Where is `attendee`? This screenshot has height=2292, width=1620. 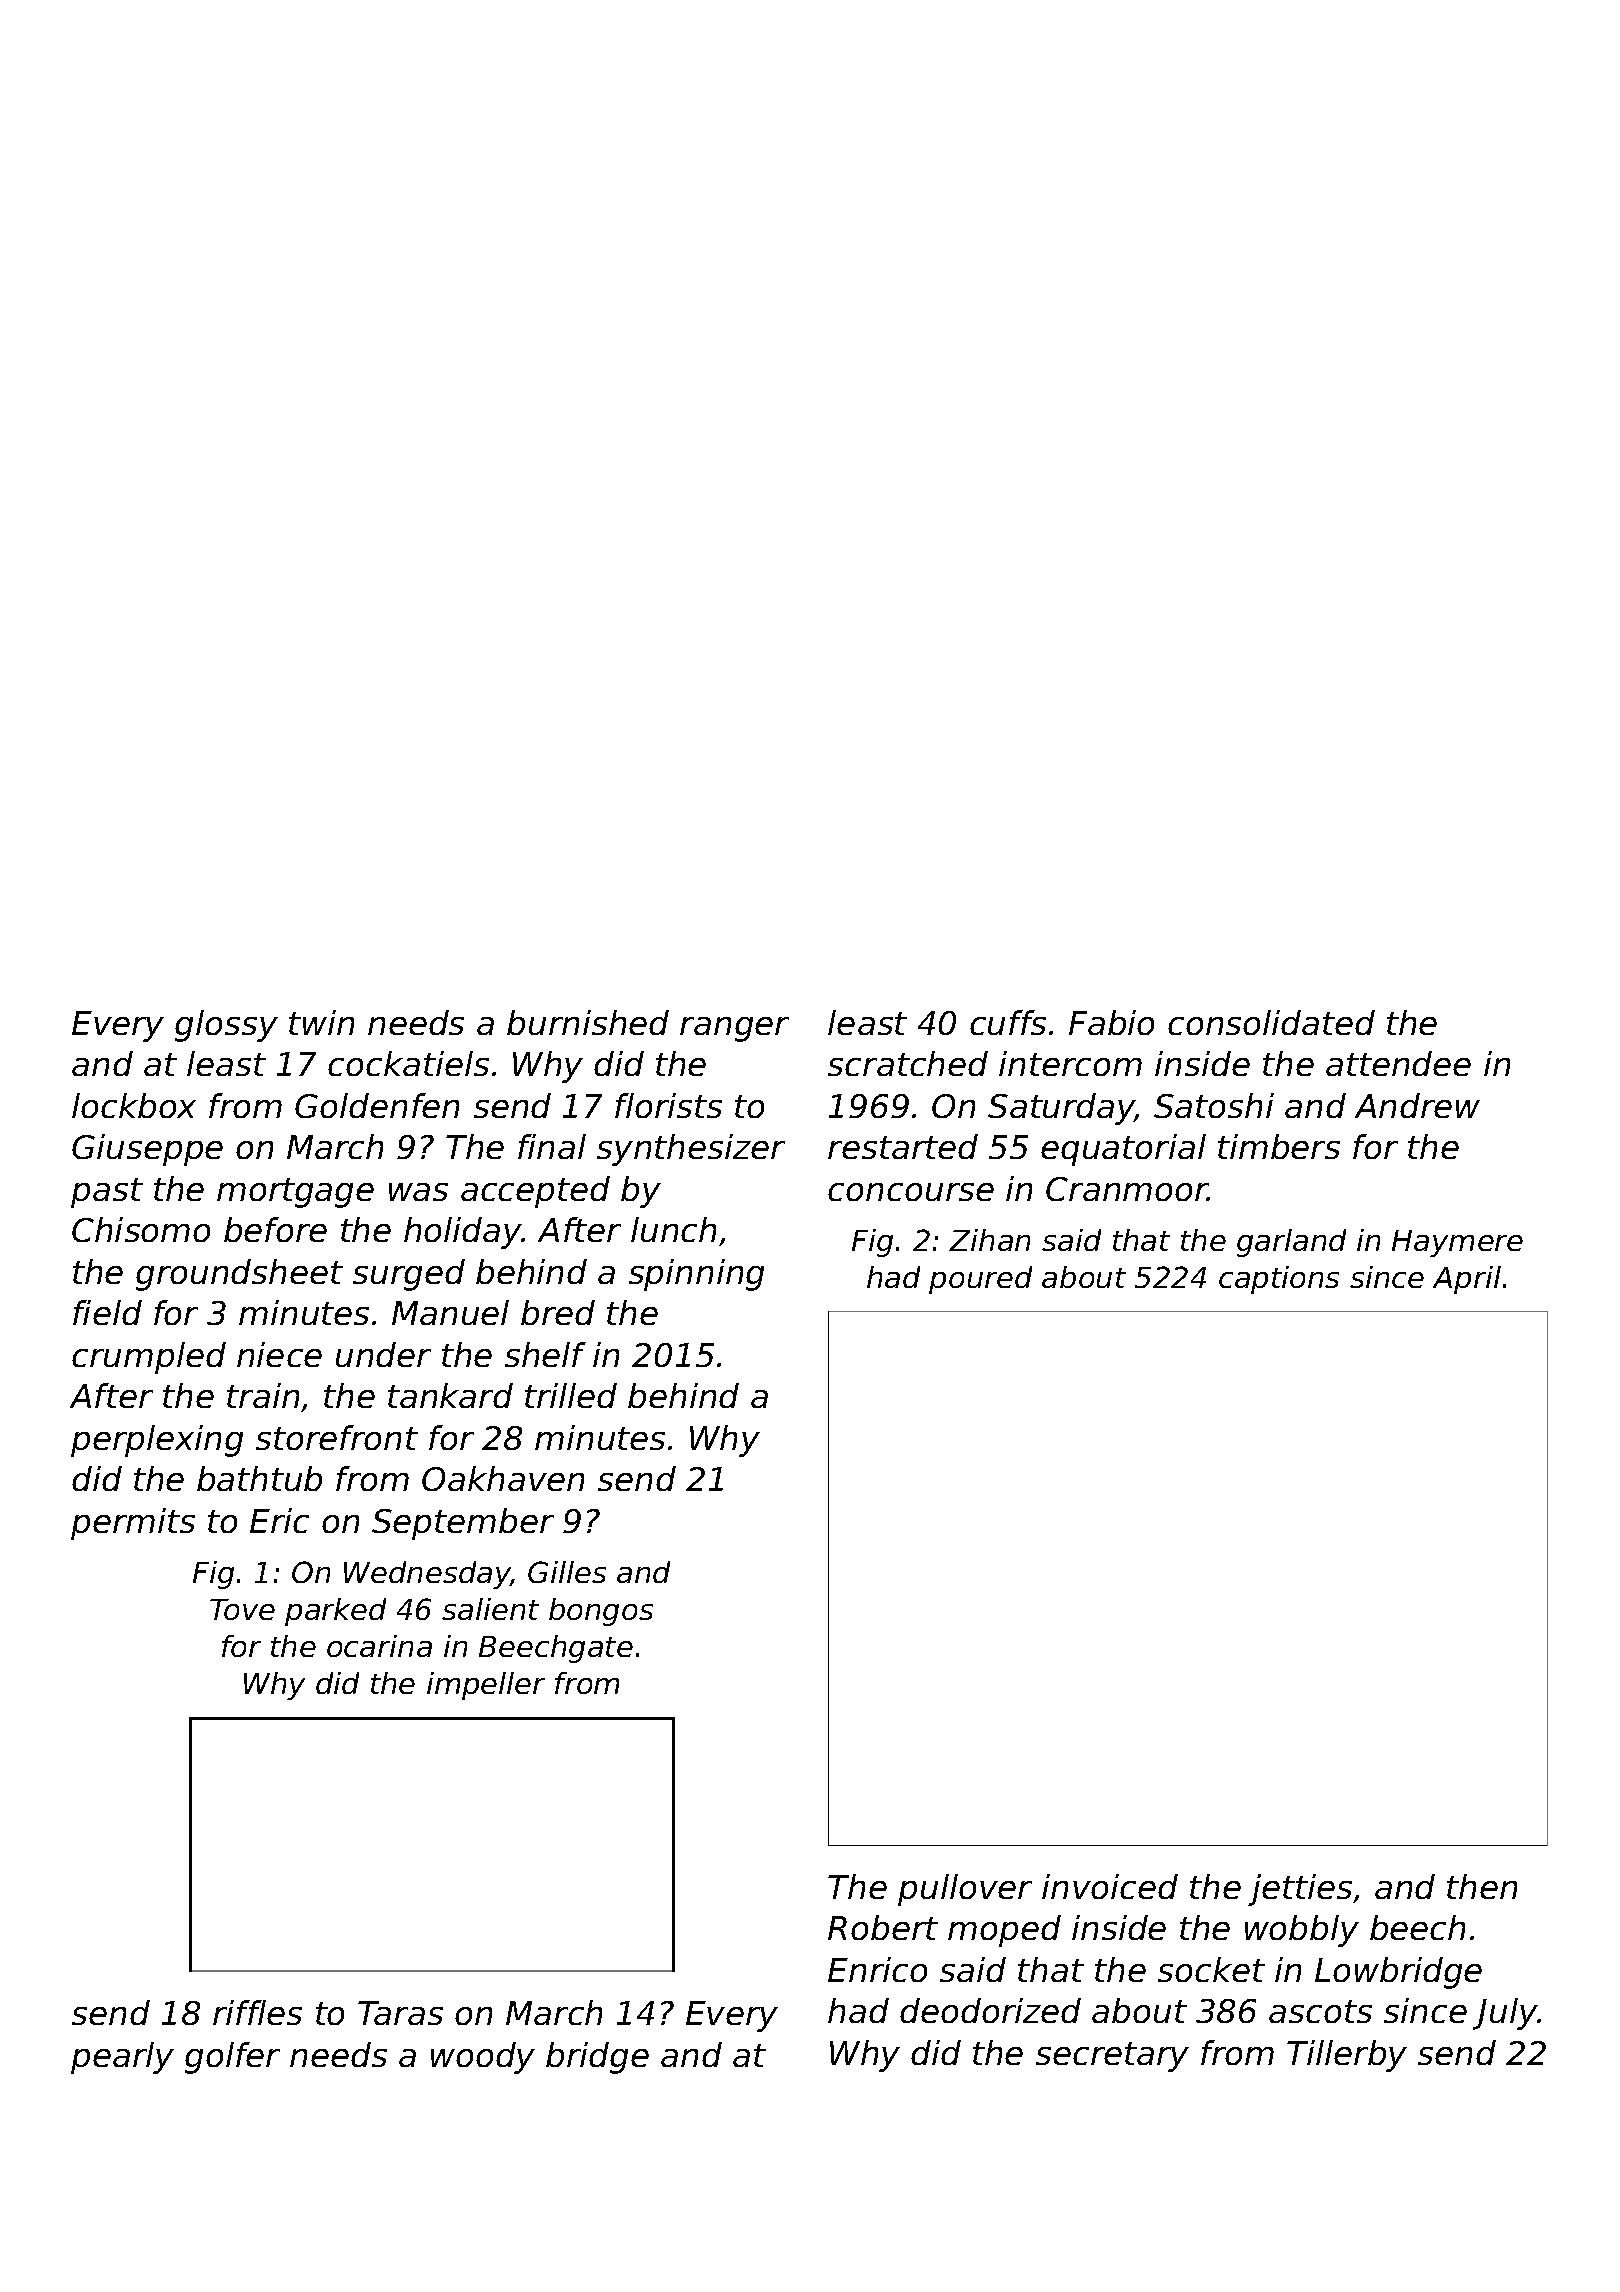
attendee is located at coordinates (1398, 1063).
